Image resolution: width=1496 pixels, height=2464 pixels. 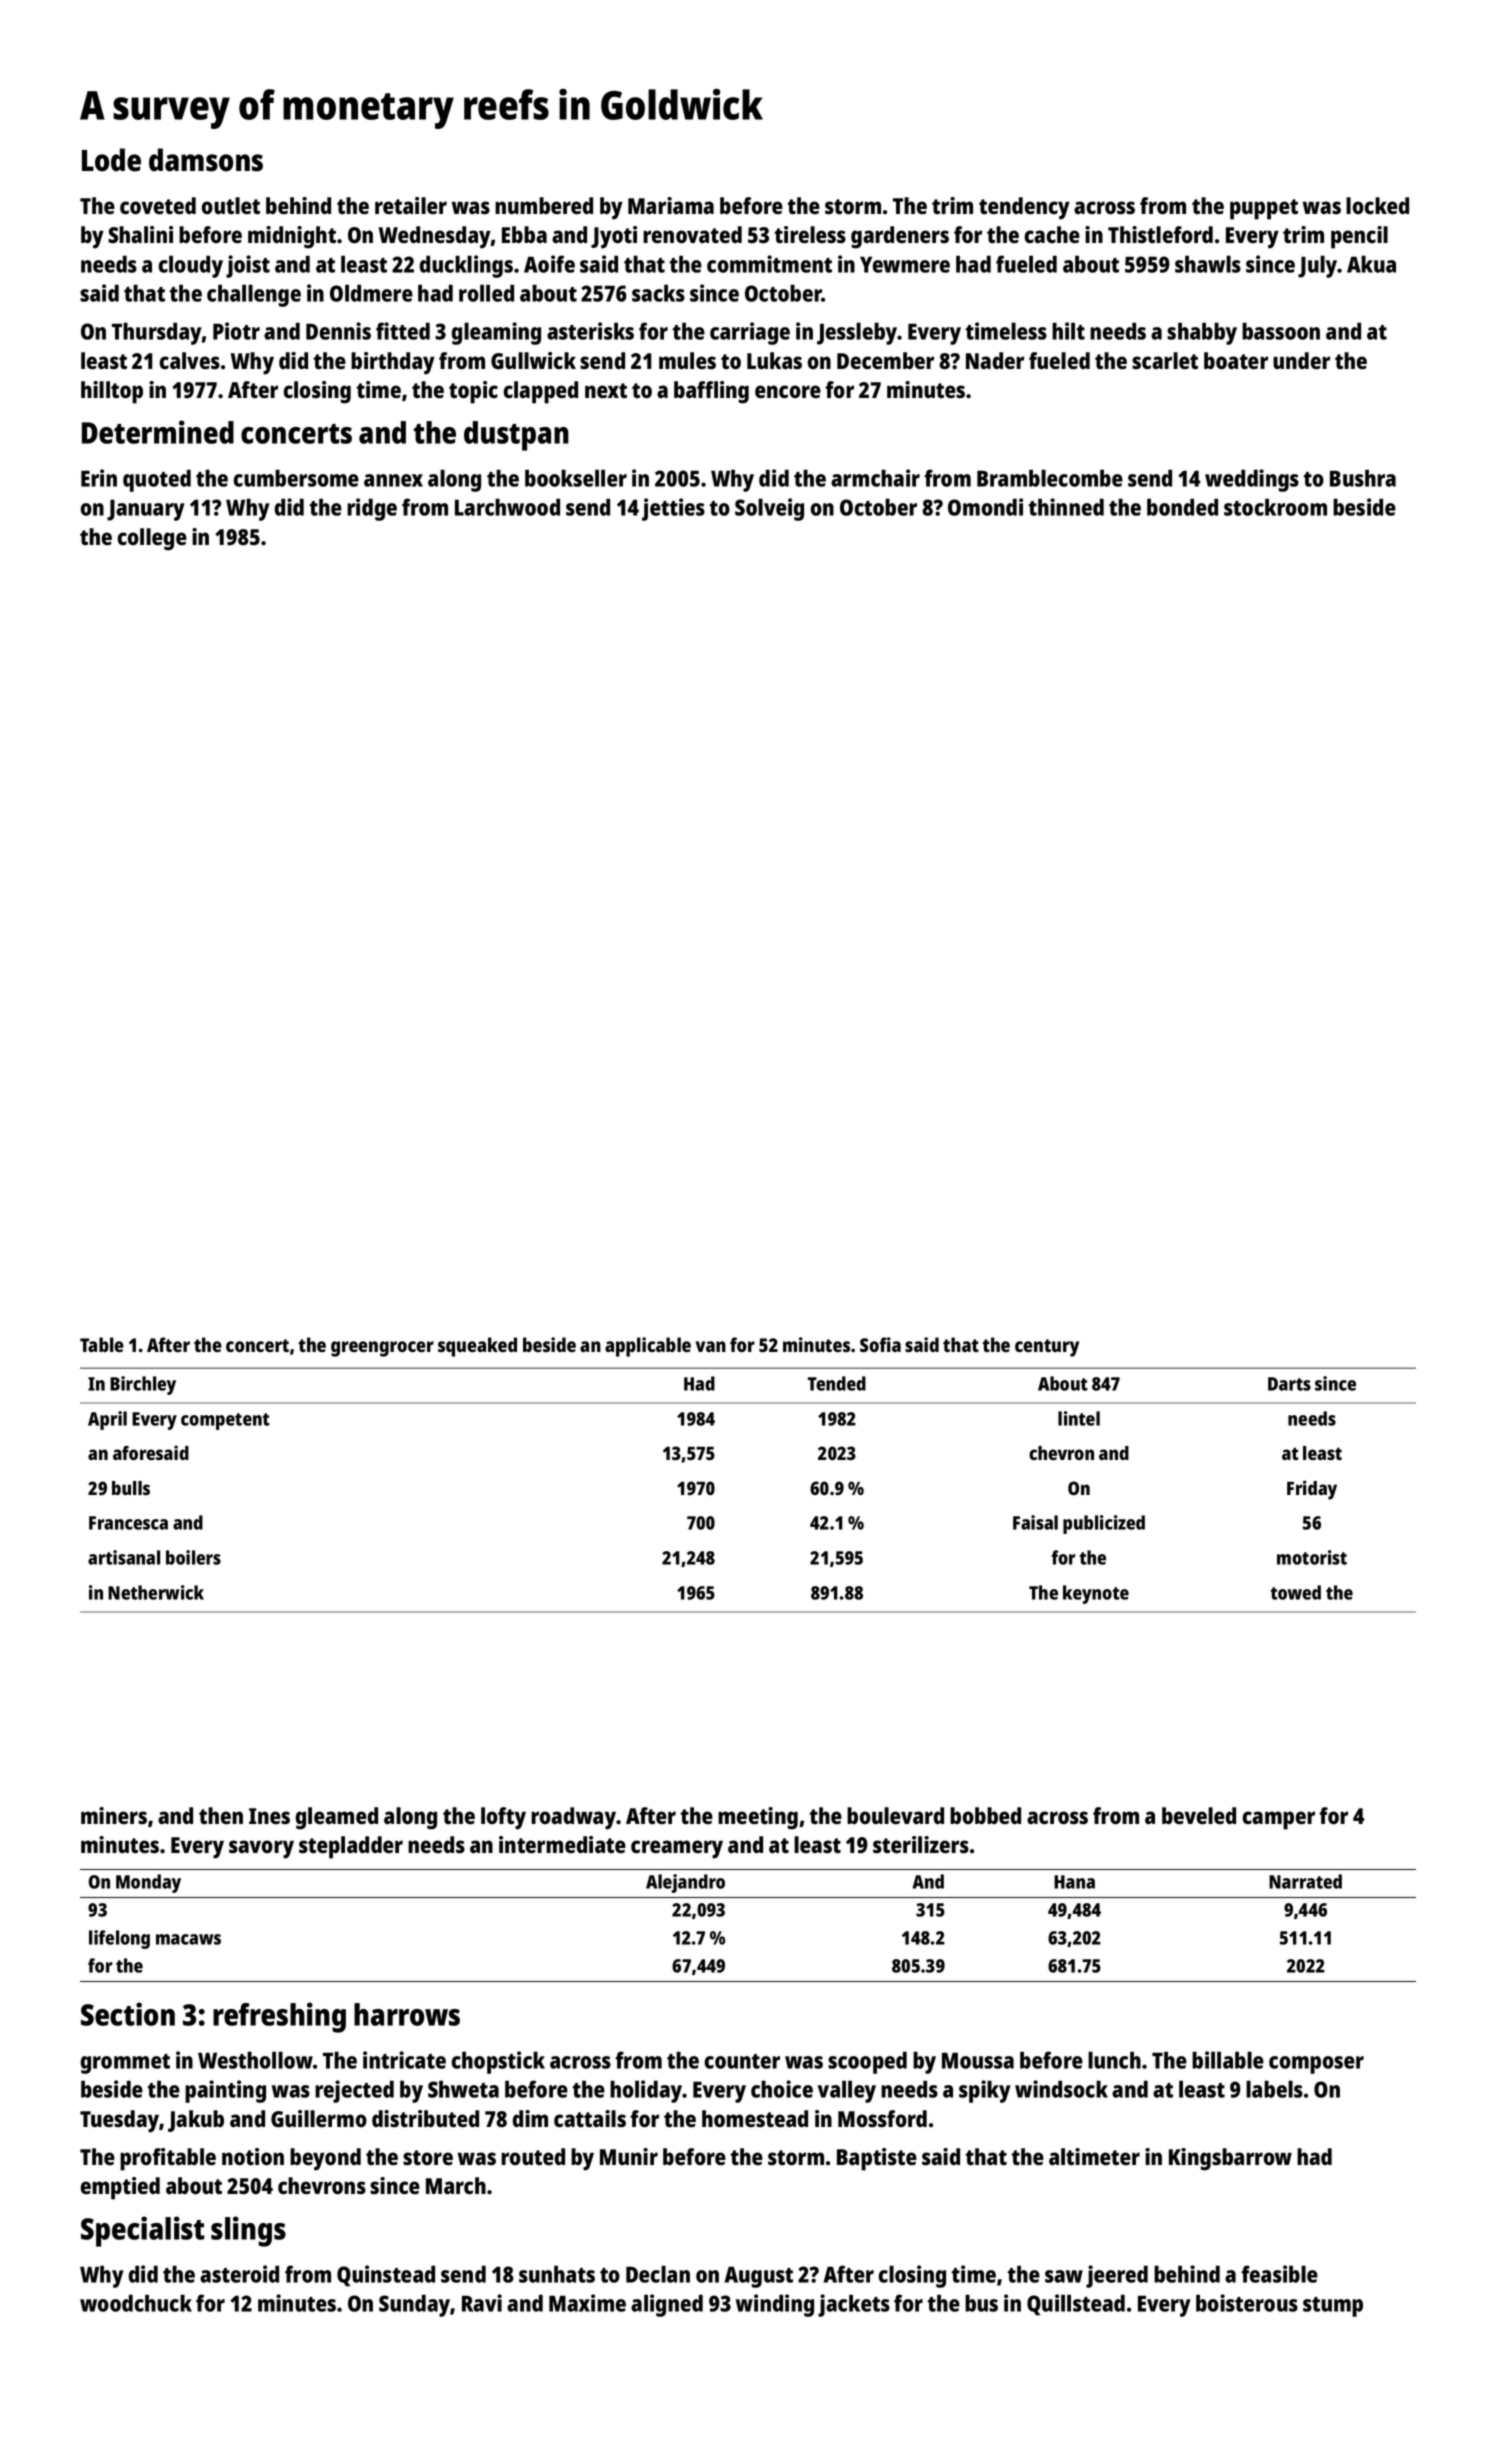 What do you see at coordinates (710, 1346) in the screenshot?
I see `van` at bounding box center [710, 1346].
